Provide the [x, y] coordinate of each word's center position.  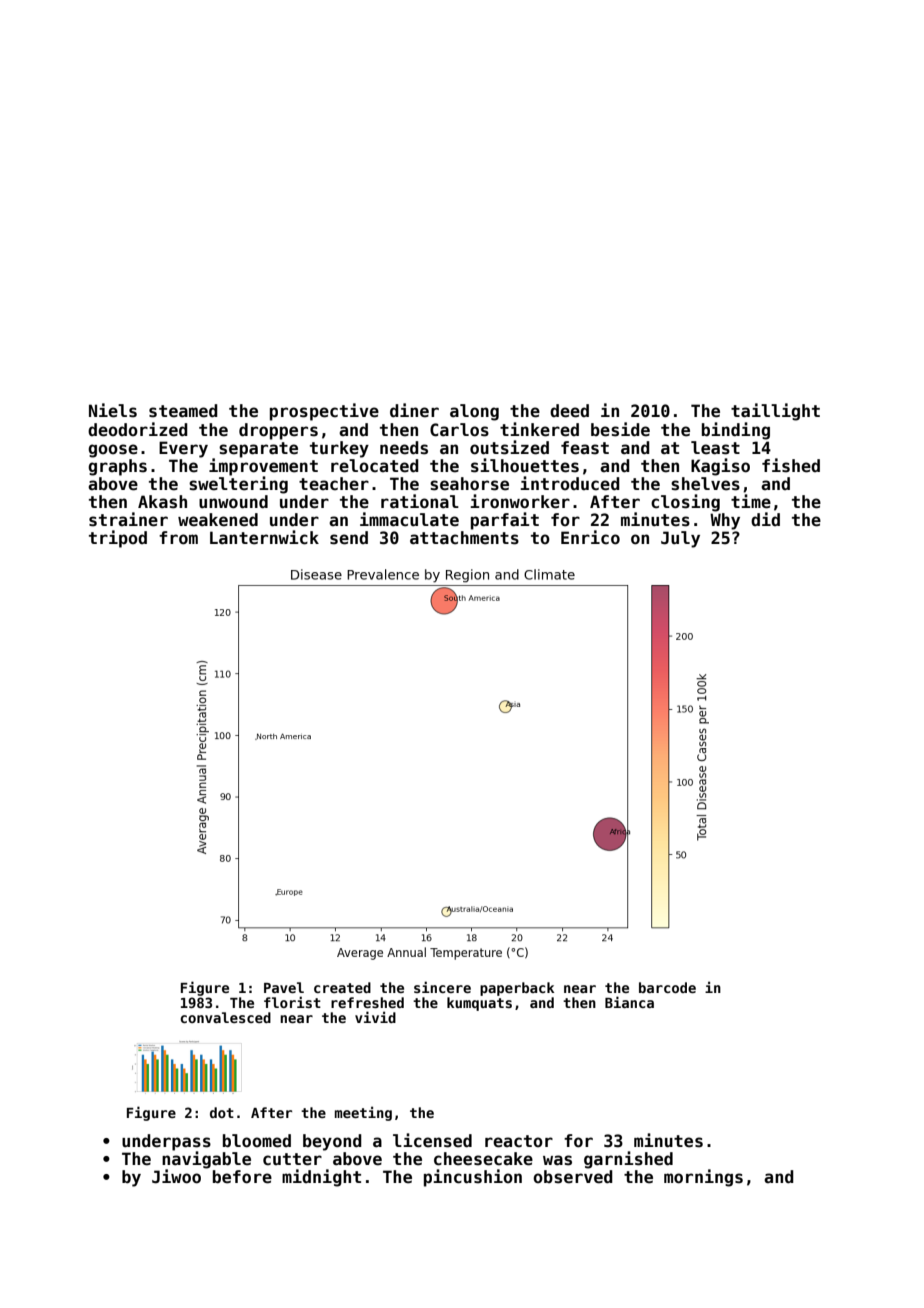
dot [222, 1112]
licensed [432, 1140]
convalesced [225, 1017]
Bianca [629, 1002]
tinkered [539, 429]
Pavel [284, 987]
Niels [113, 410]
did [765, 519]
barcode [667, 987]
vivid [375, 1017]
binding [736, 431]
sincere [442, 987]
